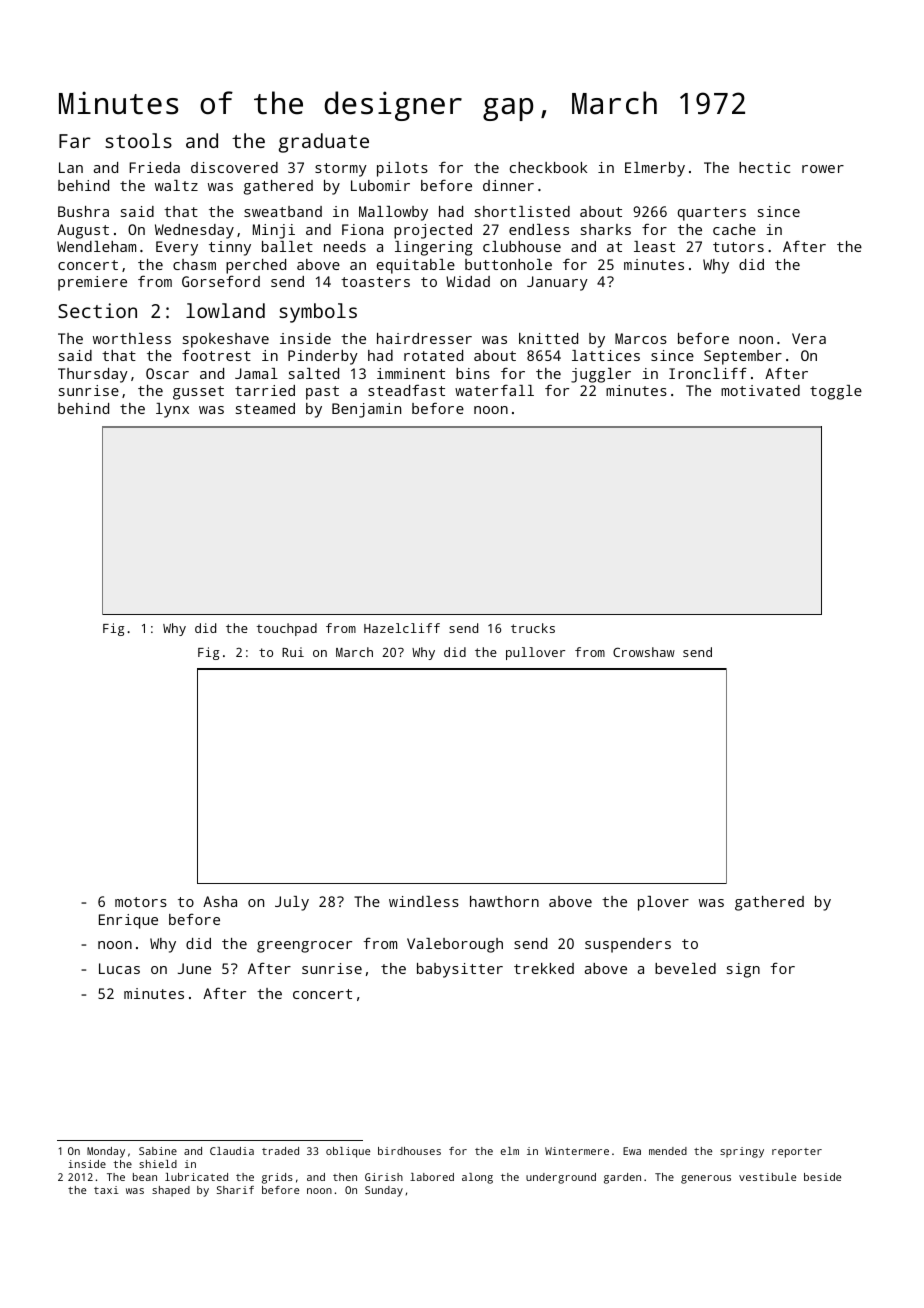 This document has height=1308, width=924. What do you see at coordinates (141, 902) in the document?
I see `motors` at bounding box center [141, 902].
